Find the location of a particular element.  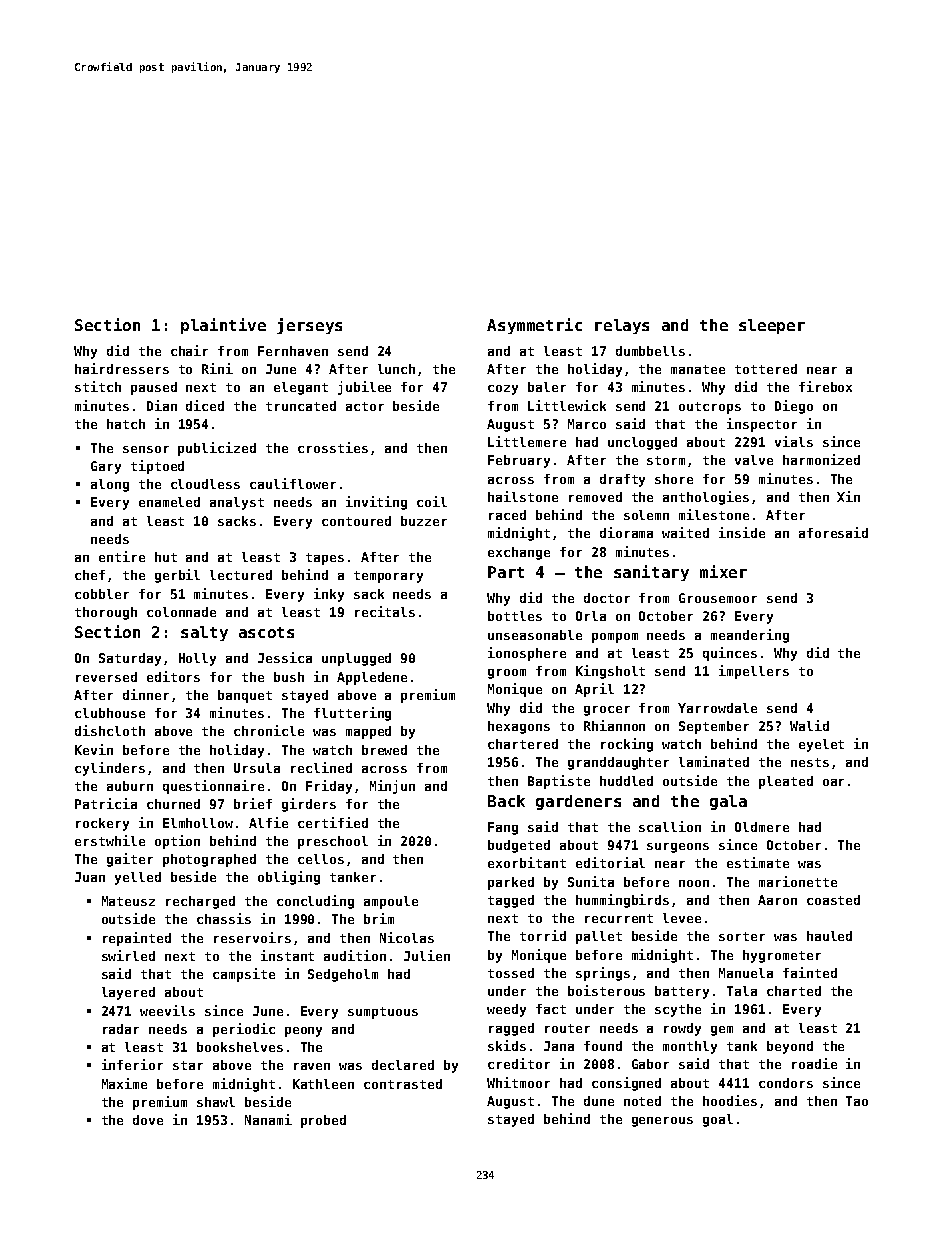

repainted is located at coordinates (137, 939).
